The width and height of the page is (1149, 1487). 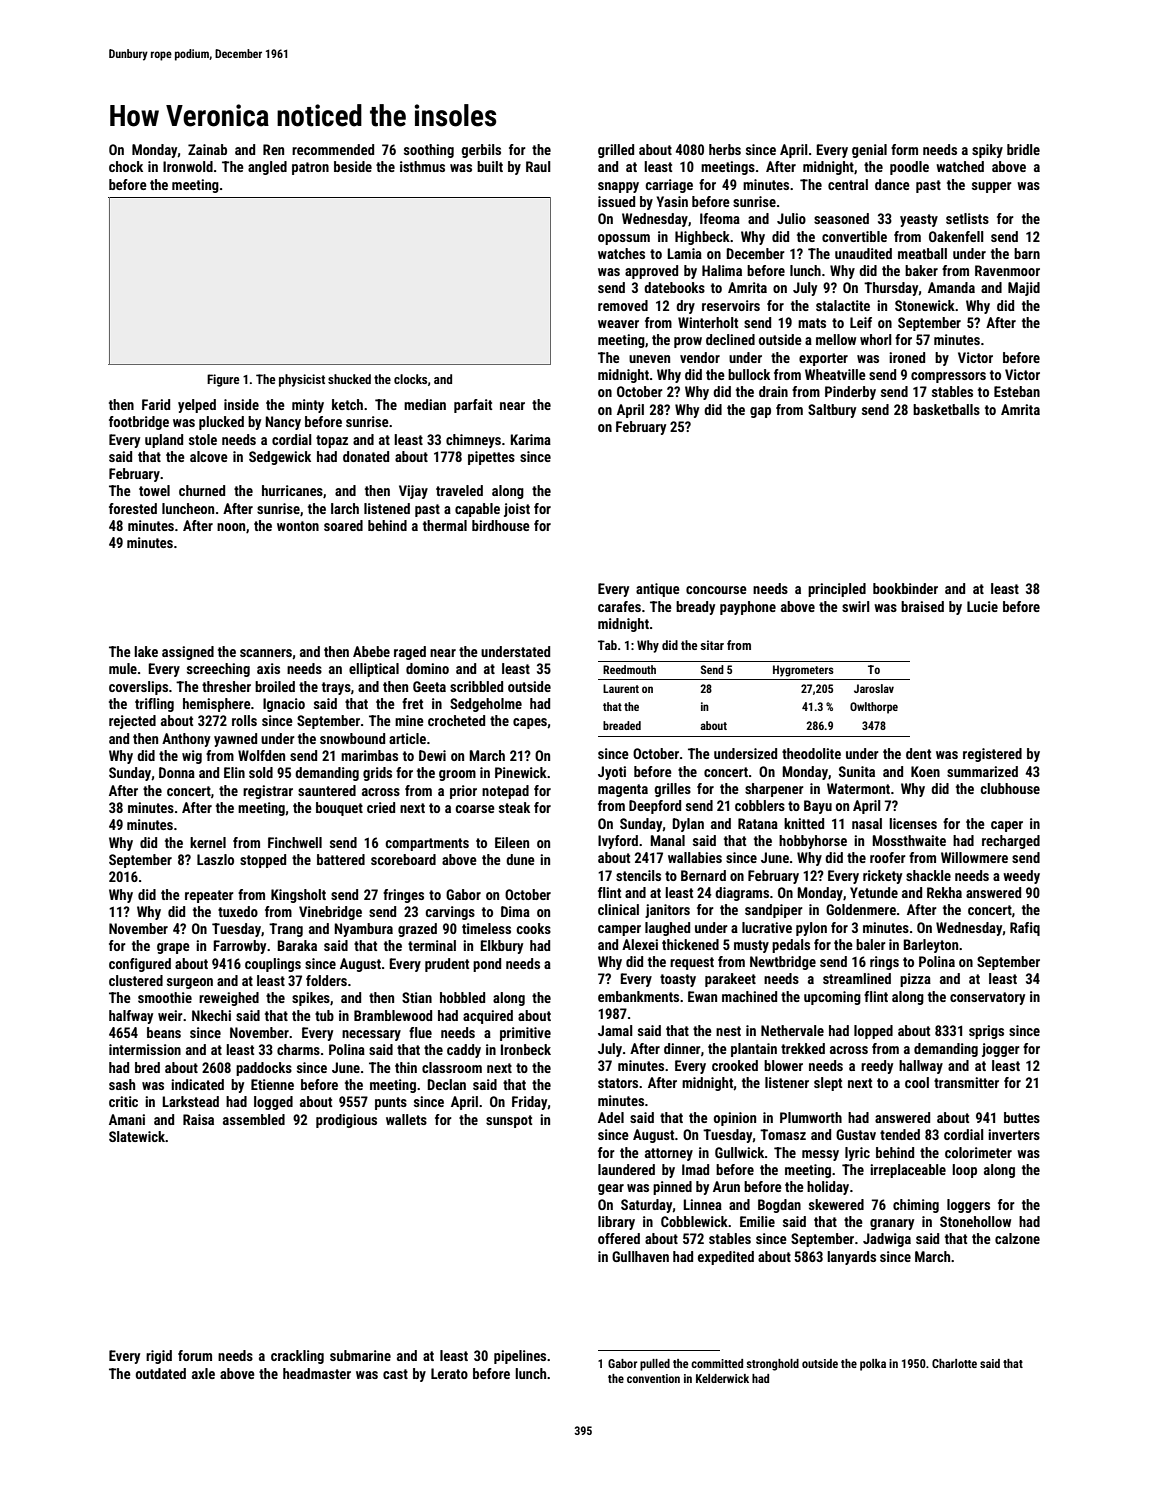 What do you see at coordinates (490, 166) in the page?
I see `built` at bounding box center [490, 166].
